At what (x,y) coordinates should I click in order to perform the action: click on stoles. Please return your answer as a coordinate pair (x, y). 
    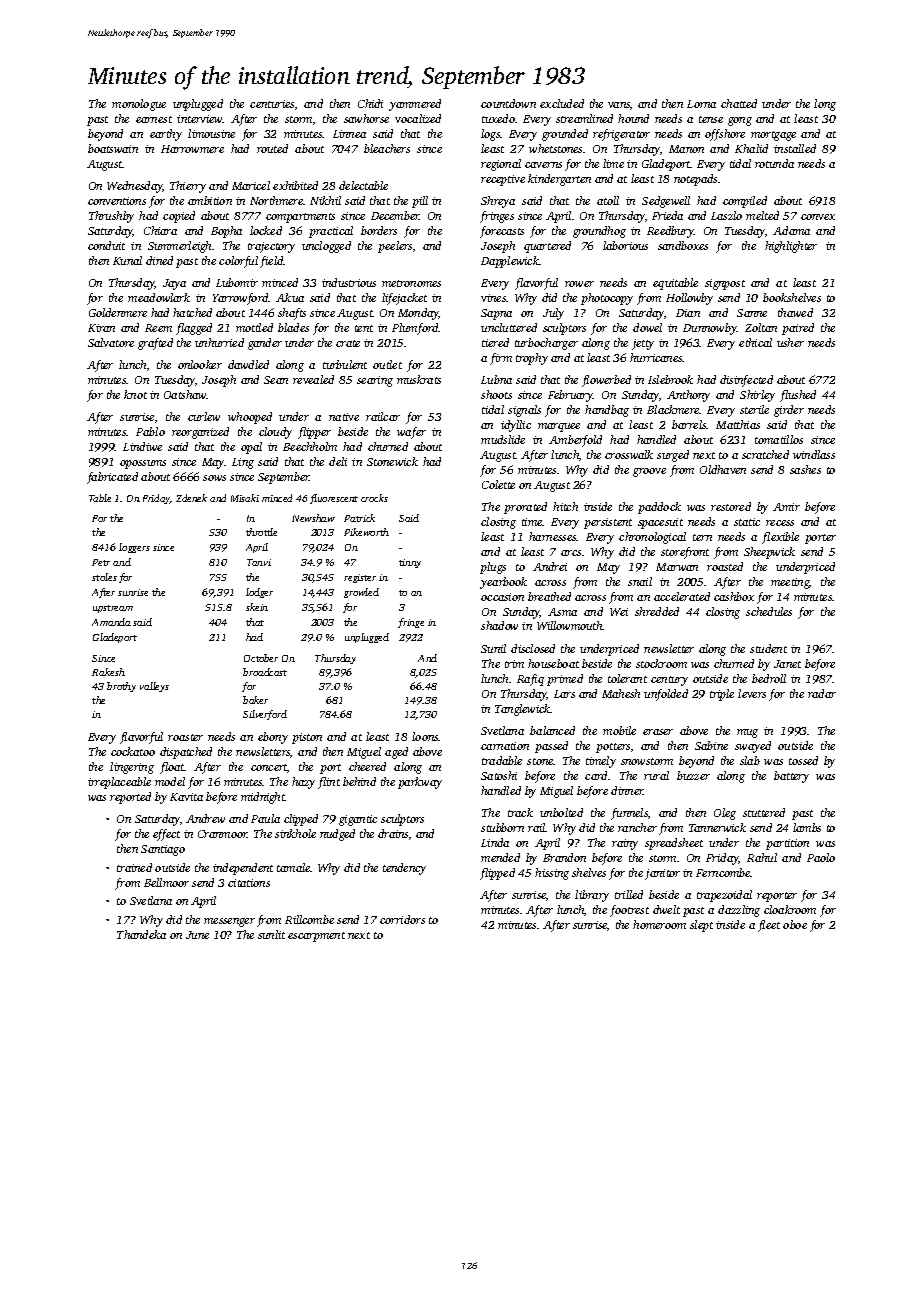
    Looking at the image, I should click on (104, 577).
